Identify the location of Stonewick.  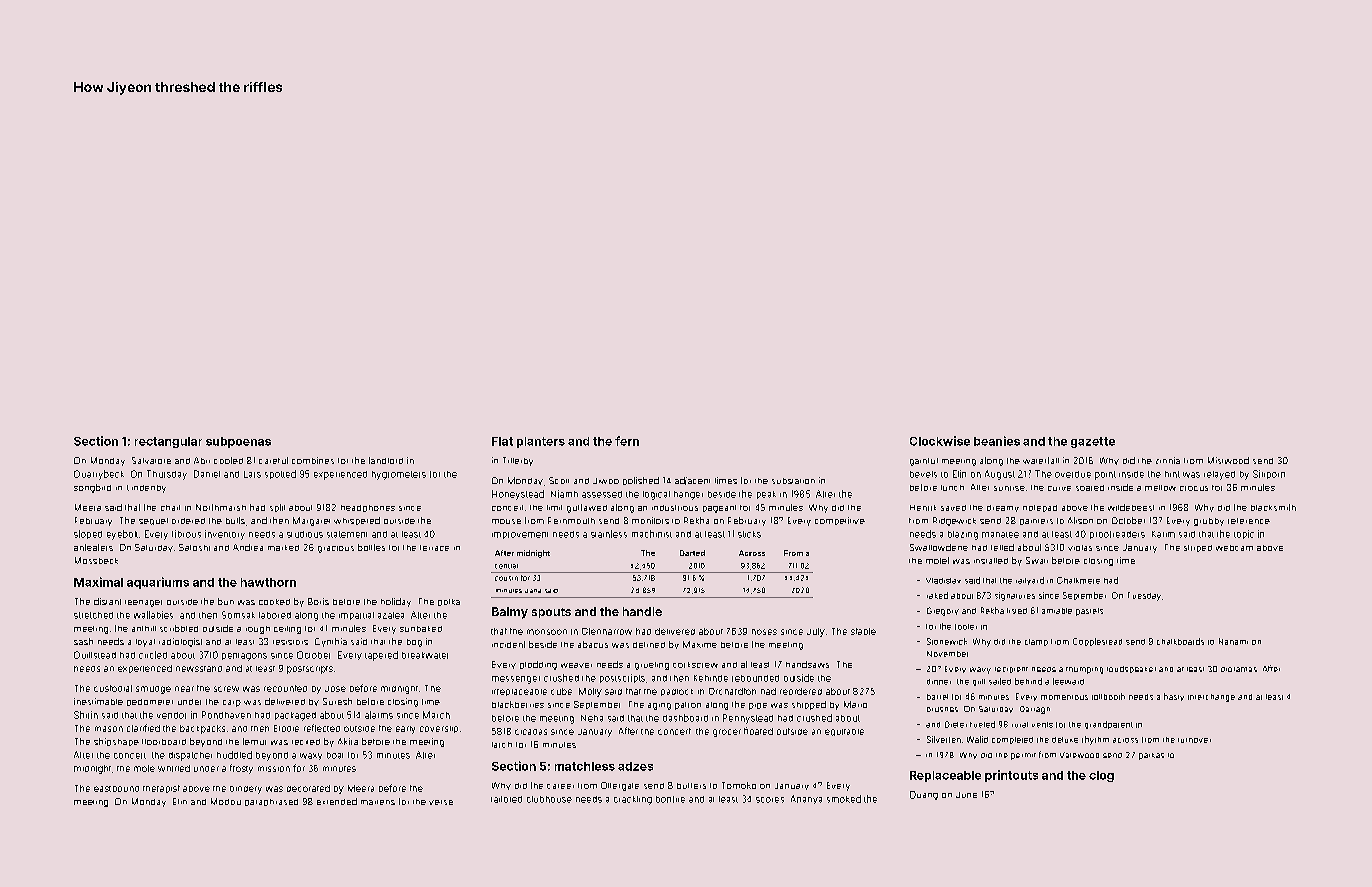
(947, 641).
